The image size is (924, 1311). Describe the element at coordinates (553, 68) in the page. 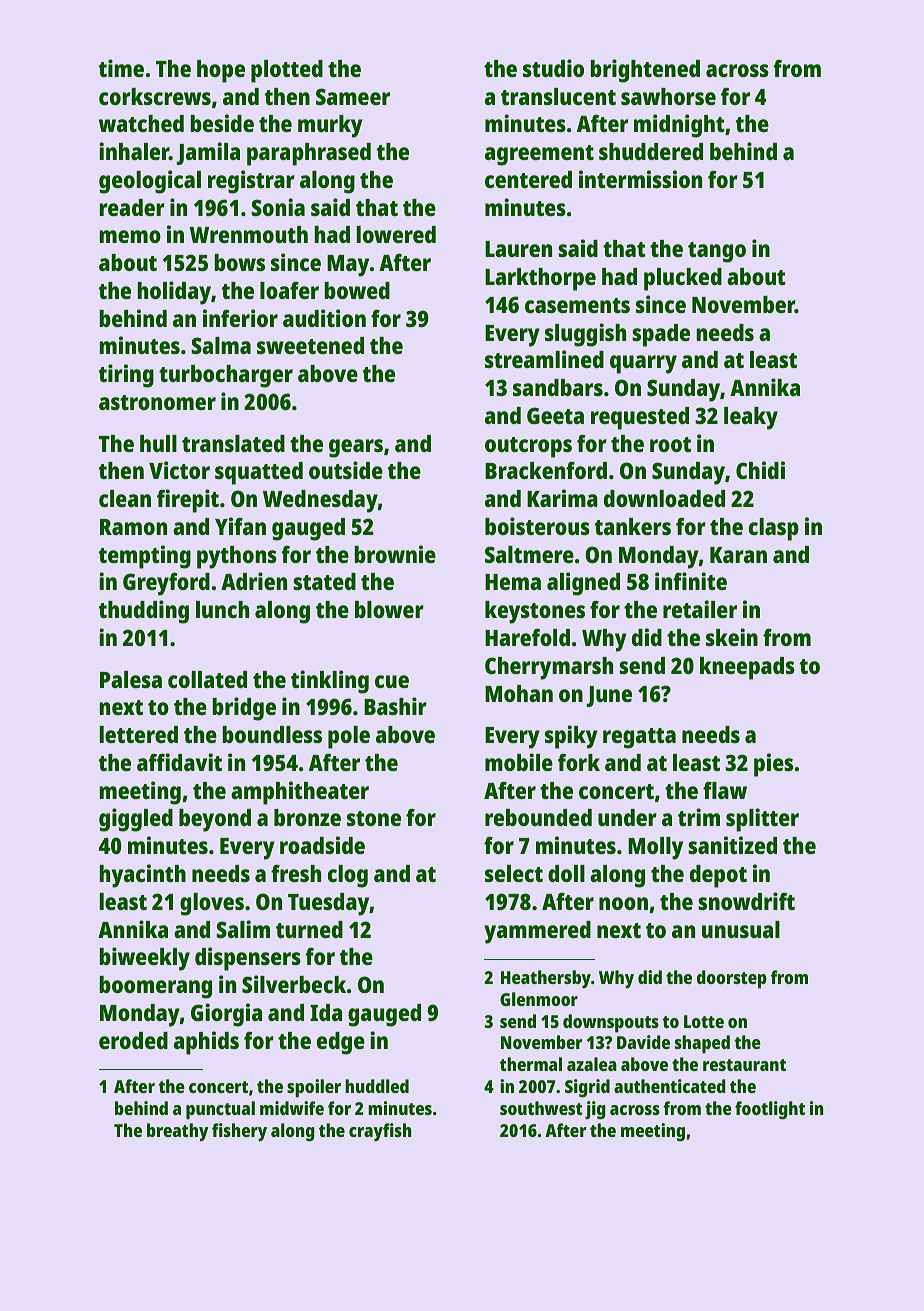

I see `studio` at that location.
